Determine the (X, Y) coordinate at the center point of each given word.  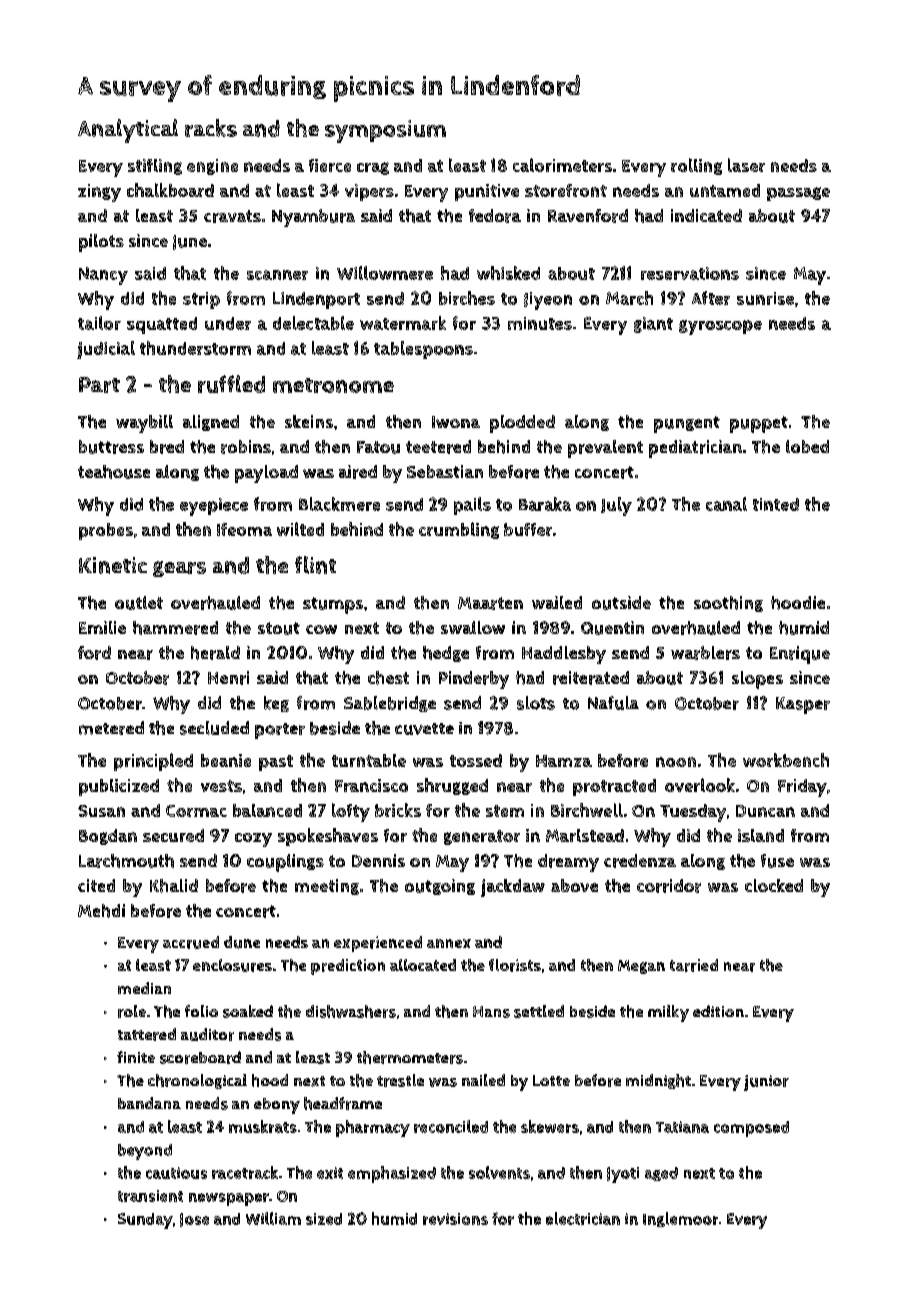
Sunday (145, 1221)
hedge (446, 654)
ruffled (231, 384)
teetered (438, 447)
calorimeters (562, 165)
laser (746, 165)
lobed (807, 446)
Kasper (803, 705)
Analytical (128, 131)
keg (276, 704)
